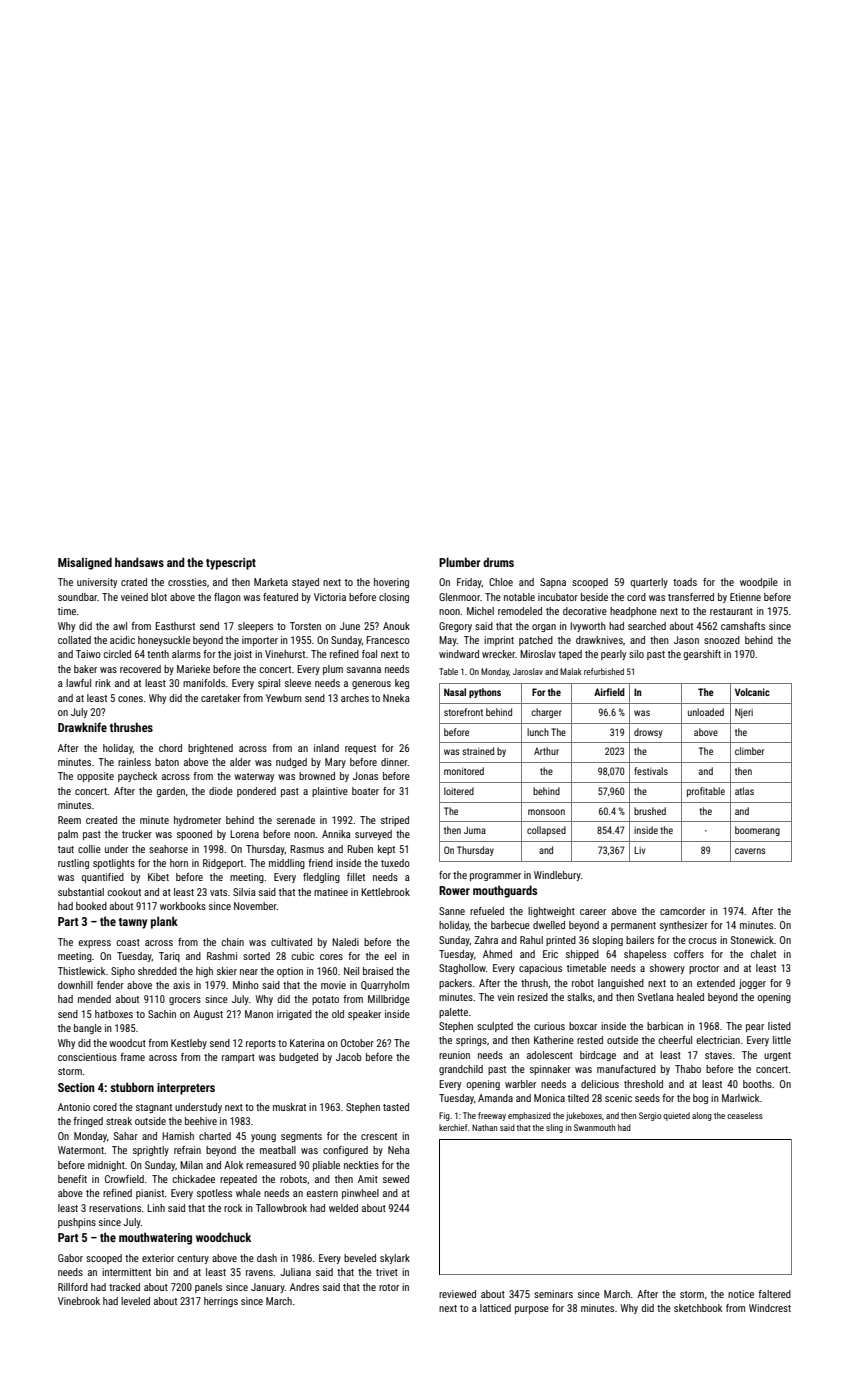 This screenshot has width=849, height=1400. I want to click on Misaligned, so click(85, 563).
